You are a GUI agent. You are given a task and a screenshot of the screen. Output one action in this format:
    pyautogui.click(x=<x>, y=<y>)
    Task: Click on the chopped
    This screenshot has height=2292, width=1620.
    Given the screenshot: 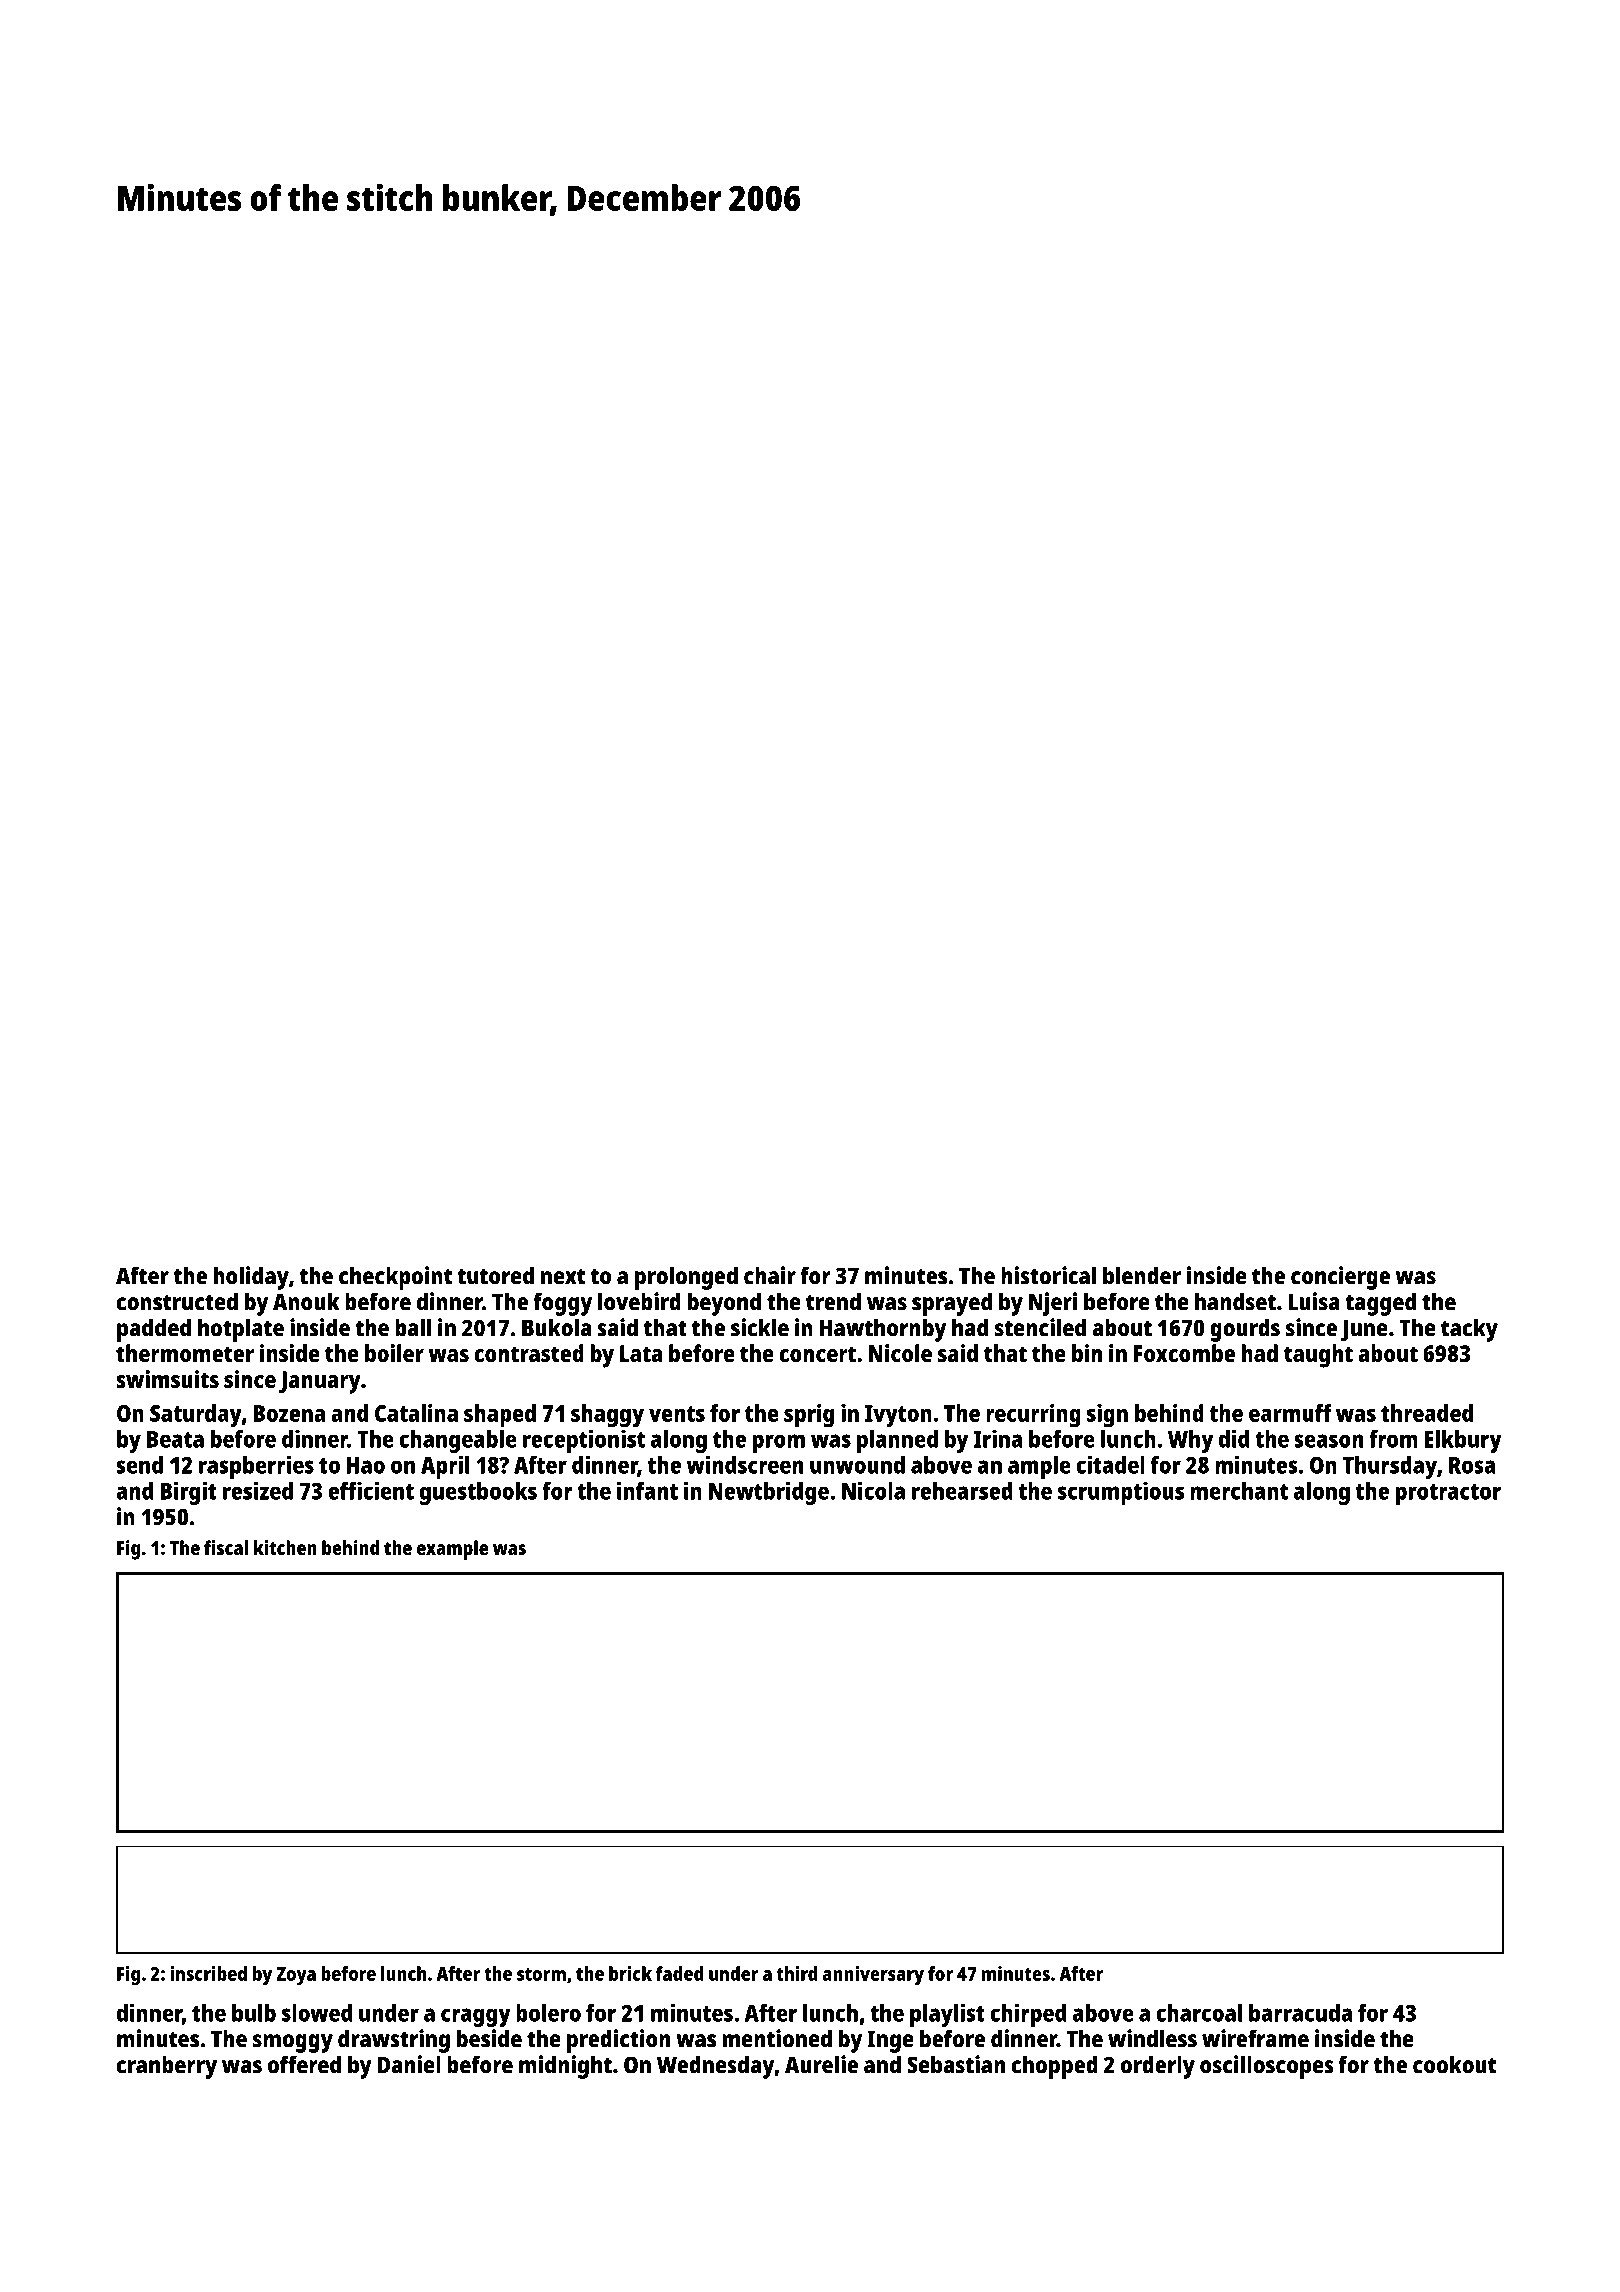 What is the action you would take?
    pyautogui.click(x=1055, y=2067)
